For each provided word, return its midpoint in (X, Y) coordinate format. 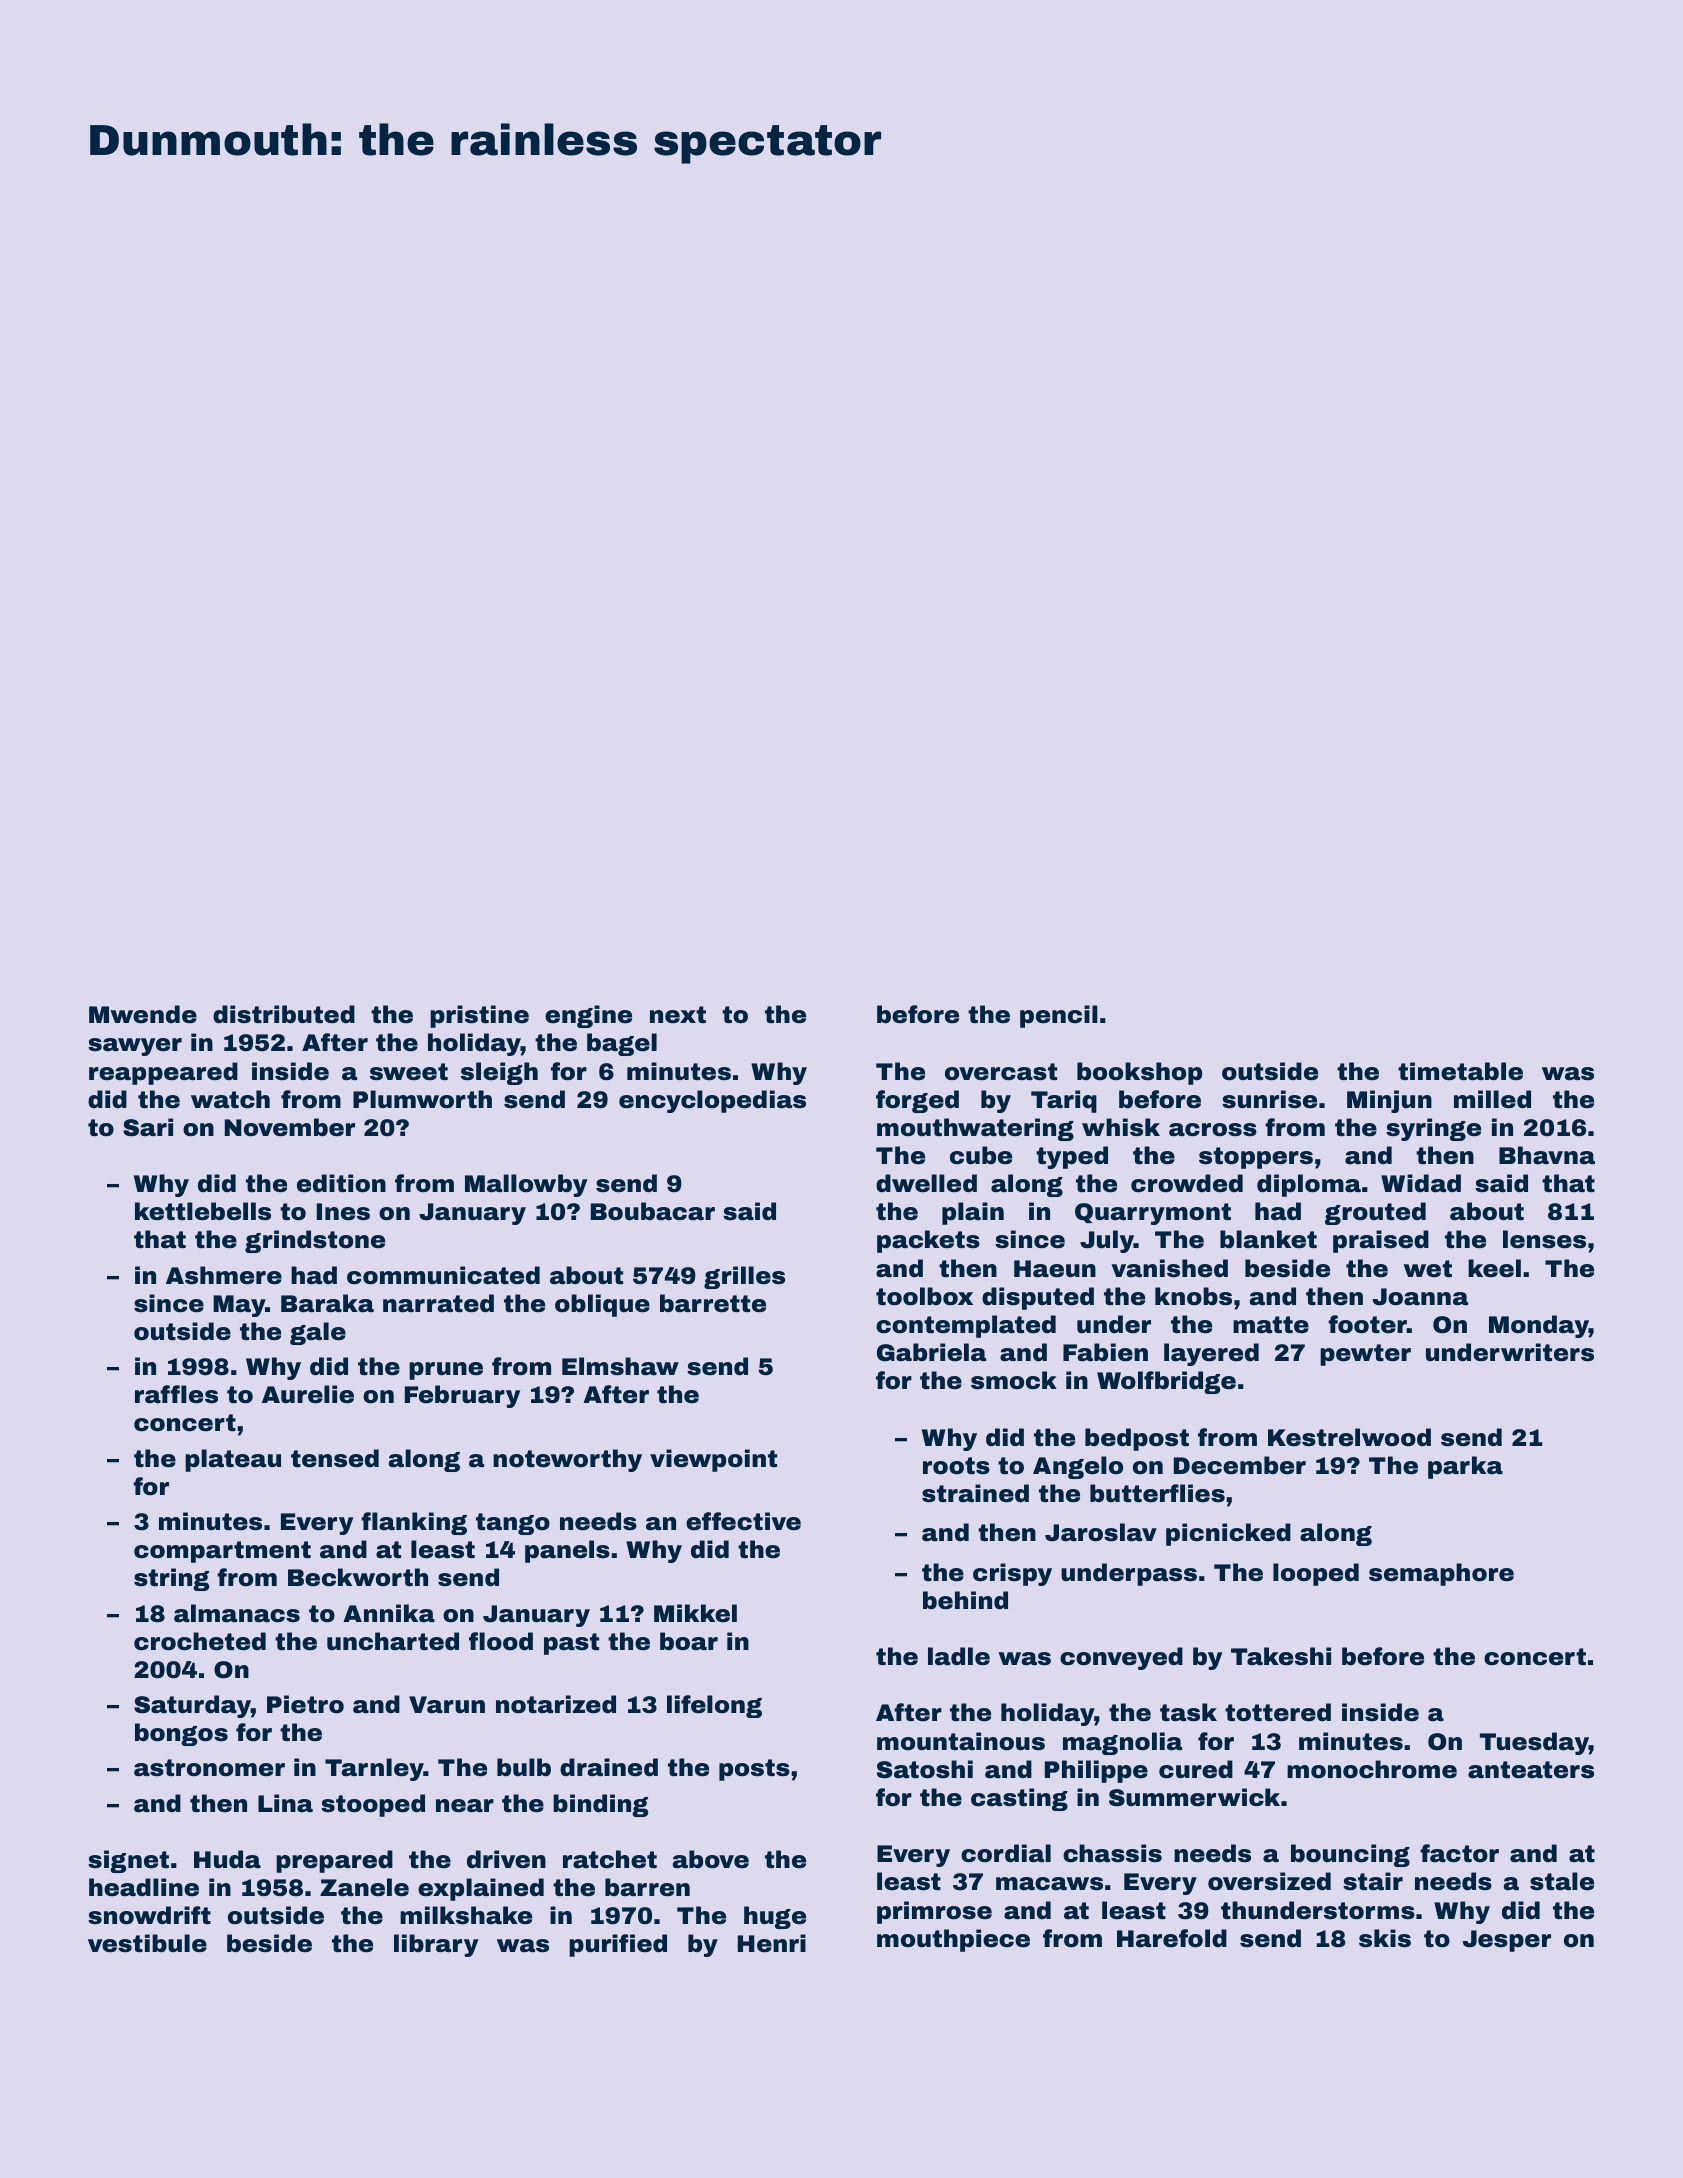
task (1188, 1712)
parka (1465, 1467)
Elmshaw (620, 1366)
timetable (1460, 1071)
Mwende (143, 1014)
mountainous (961, 1741)
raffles (176, 1394)
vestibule (147, 1943)
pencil (1059, 1016)
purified (618, 1945)
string (171, 1579)
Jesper (1507, 1941)
